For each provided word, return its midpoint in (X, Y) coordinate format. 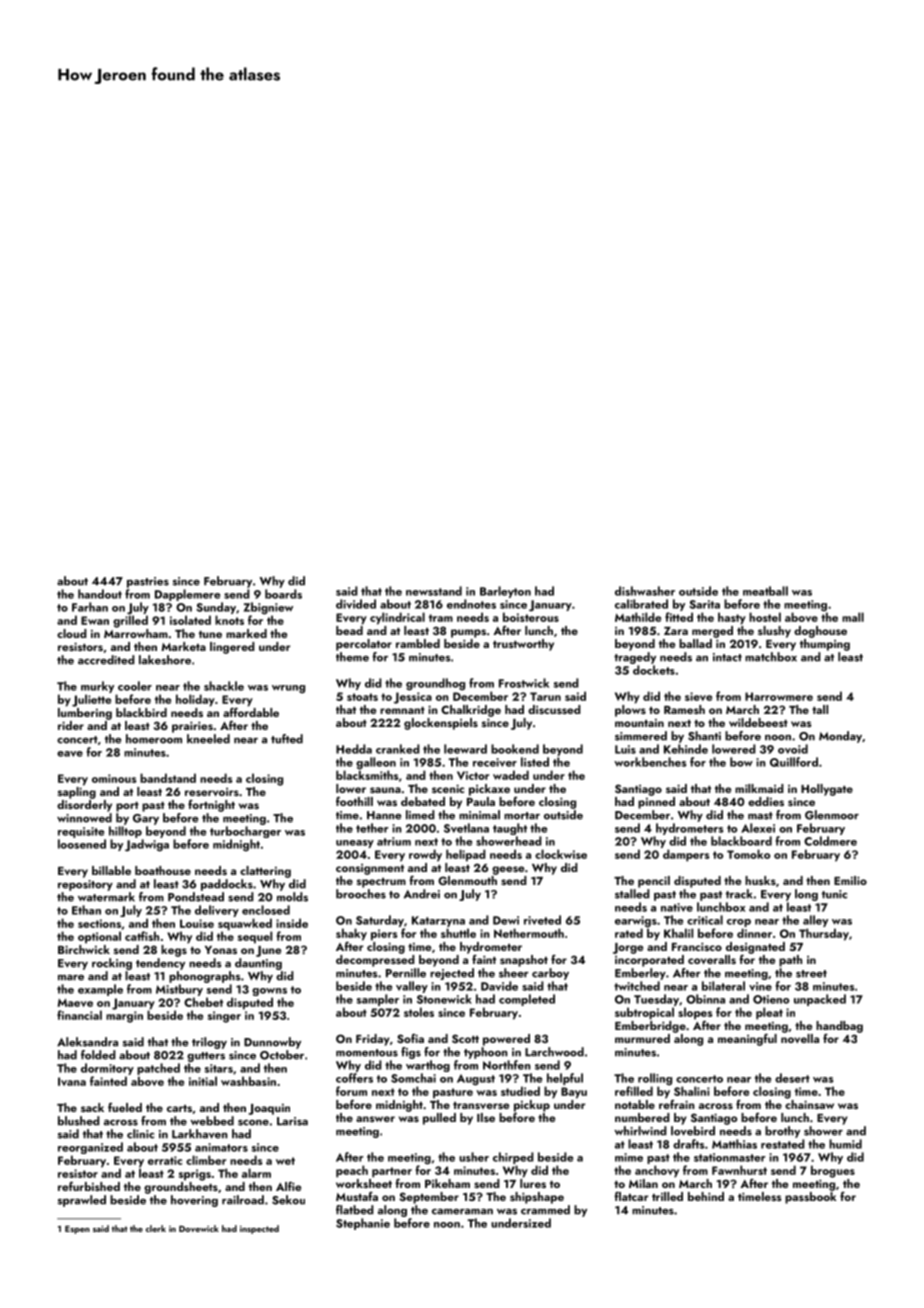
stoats (362, 697)
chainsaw (809, 1104)
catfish (142, 936)
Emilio (850, 880)
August (476, 1080)
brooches (361, 894)
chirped (513, 1158)
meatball (765, 591)
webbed (212, 1121)
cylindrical (397, 618)
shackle (224, 686)
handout (100, 594)
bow (741, 762)
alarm (256, 1173)
